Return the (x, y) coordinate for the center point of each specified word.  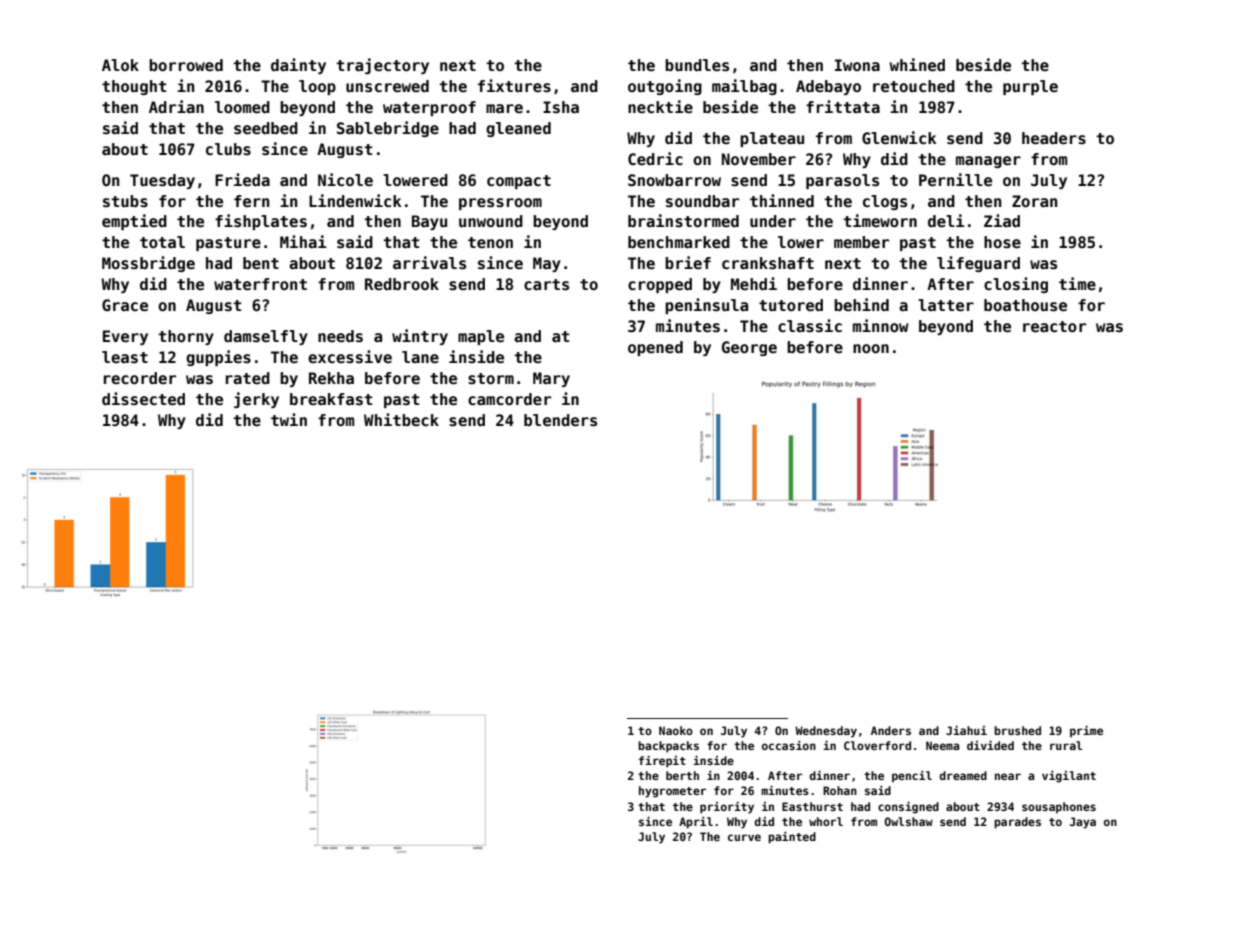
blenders (560, 420)
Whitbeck (401, 419)
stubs (125, 201)
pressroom (500, 204)
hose (1002, 242)
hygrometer (672, 792)
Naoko (676, 730)
